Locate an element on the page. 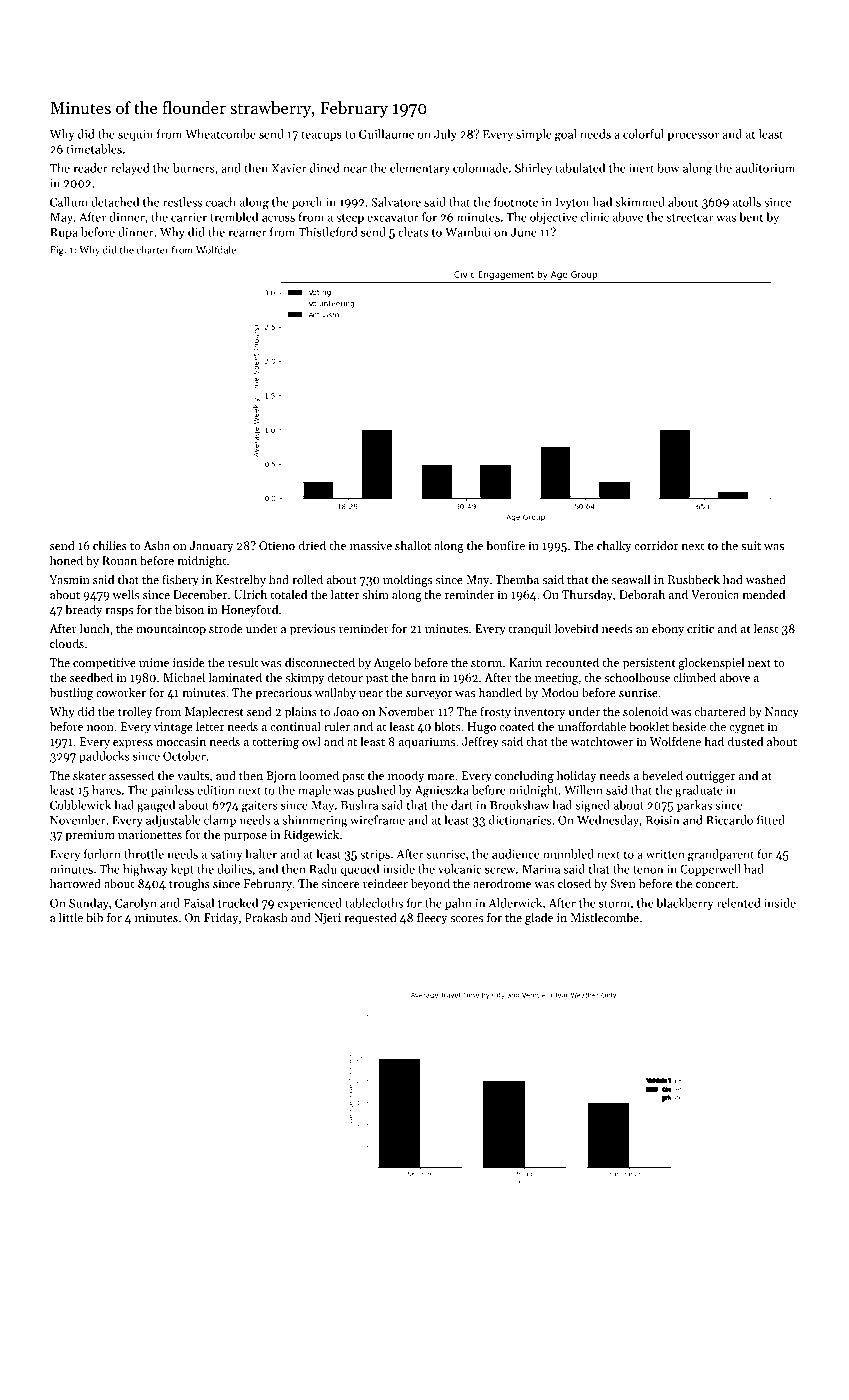  bib is located at coordinates (94, 917).
